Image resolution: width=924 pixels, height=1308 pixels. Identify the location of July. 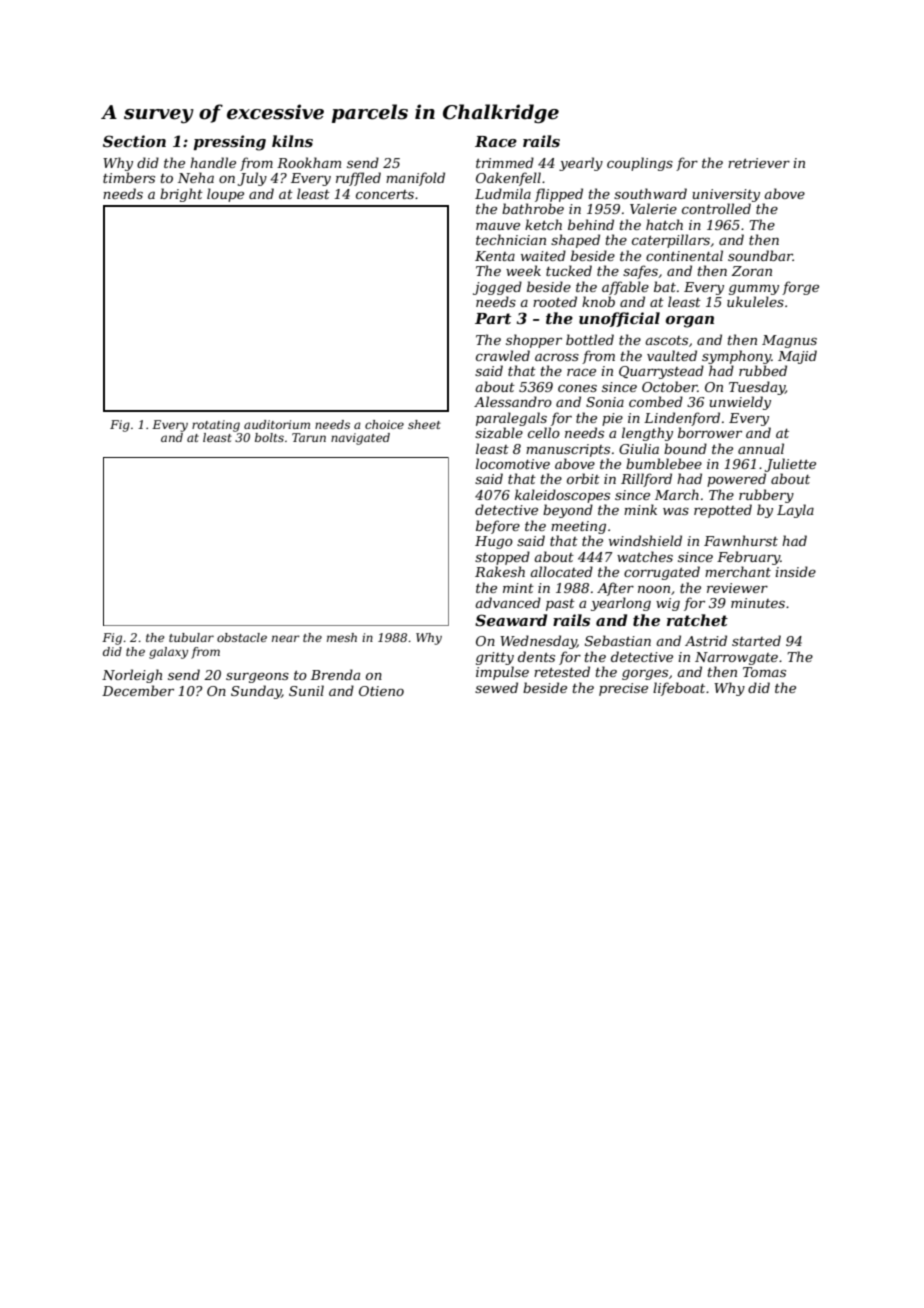
(252, 179).
